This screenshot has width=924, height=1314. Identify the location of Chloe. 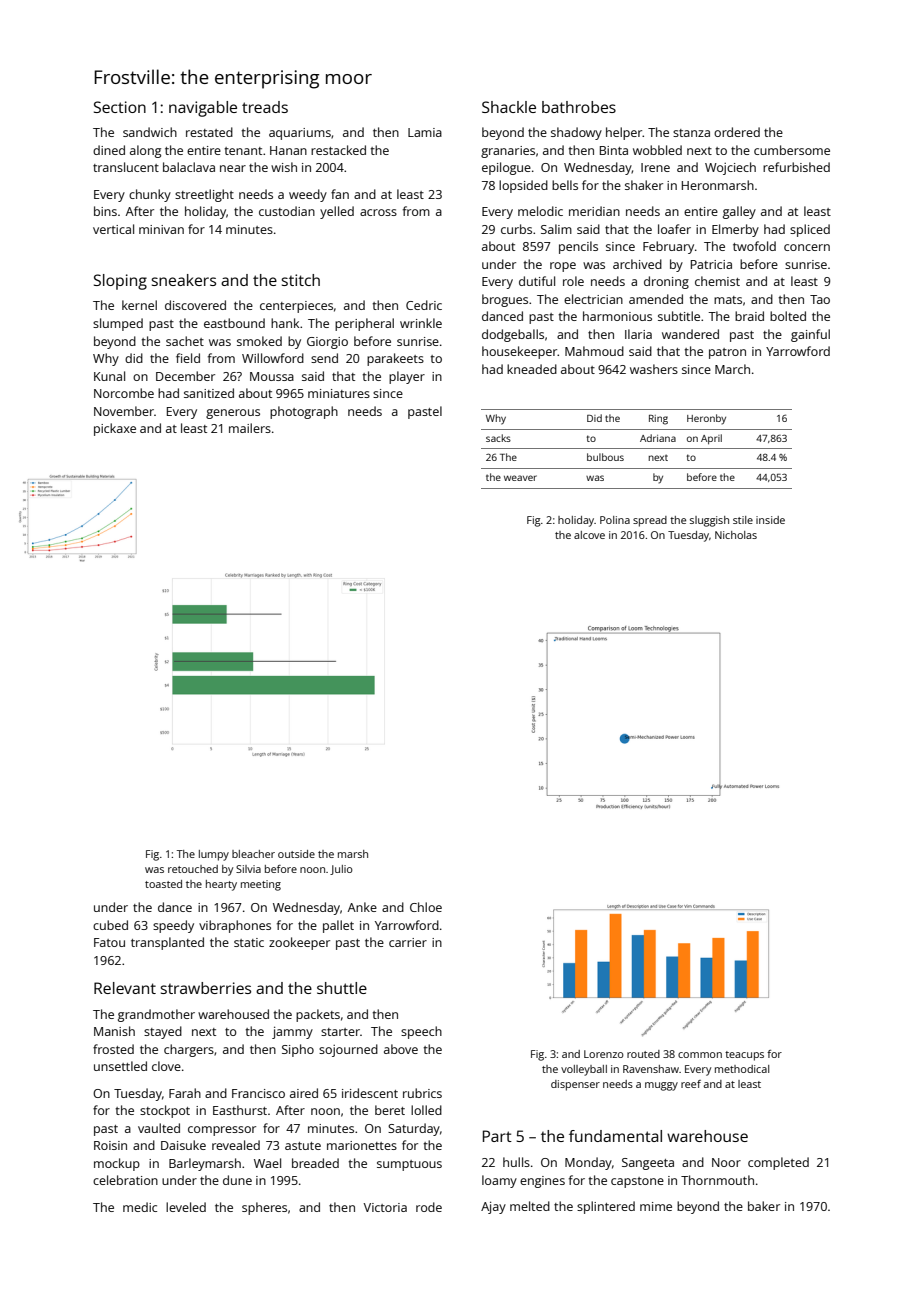
(426, 907).
